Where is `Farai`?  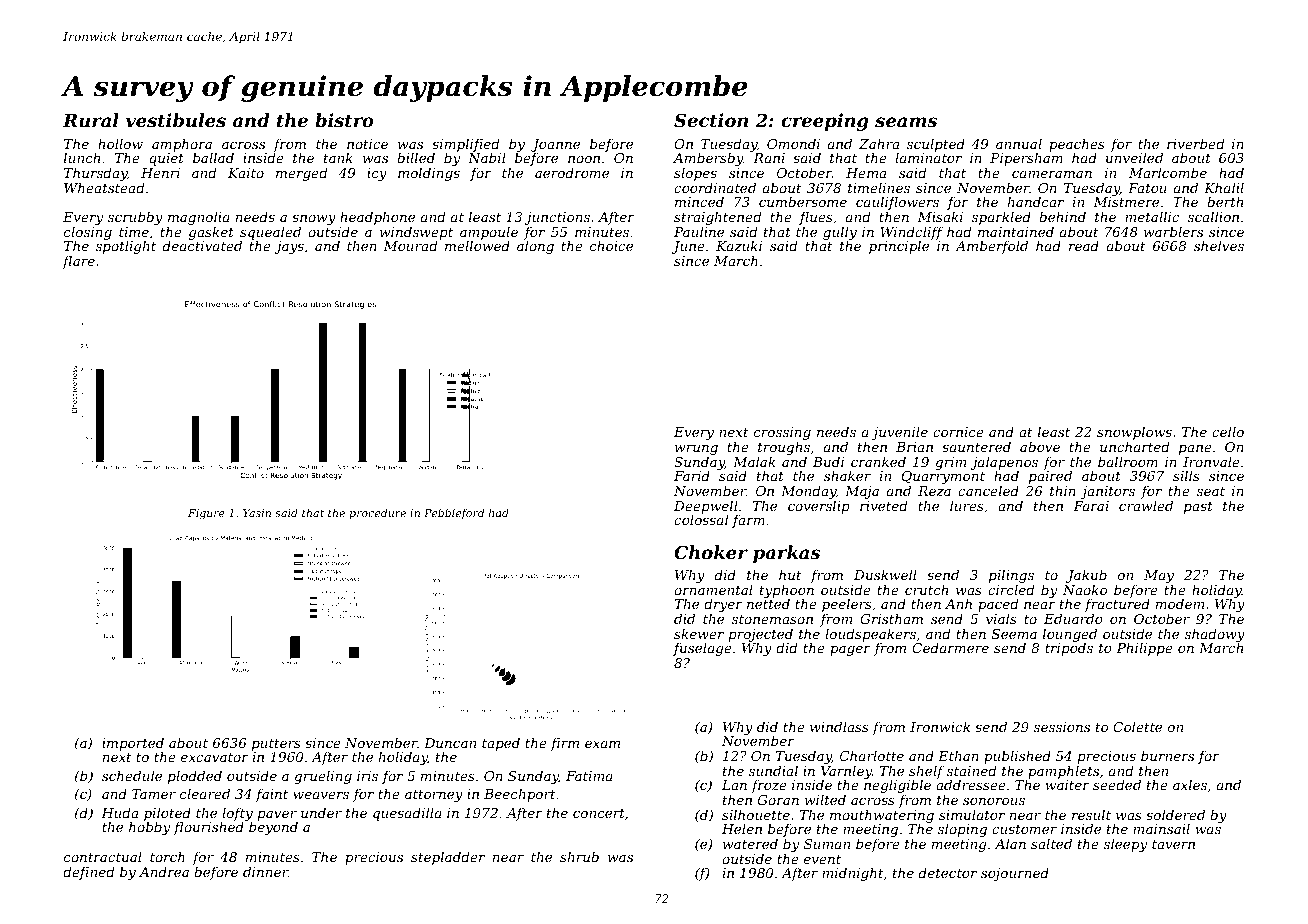 Farai is located at coordinates (1091, 506).
